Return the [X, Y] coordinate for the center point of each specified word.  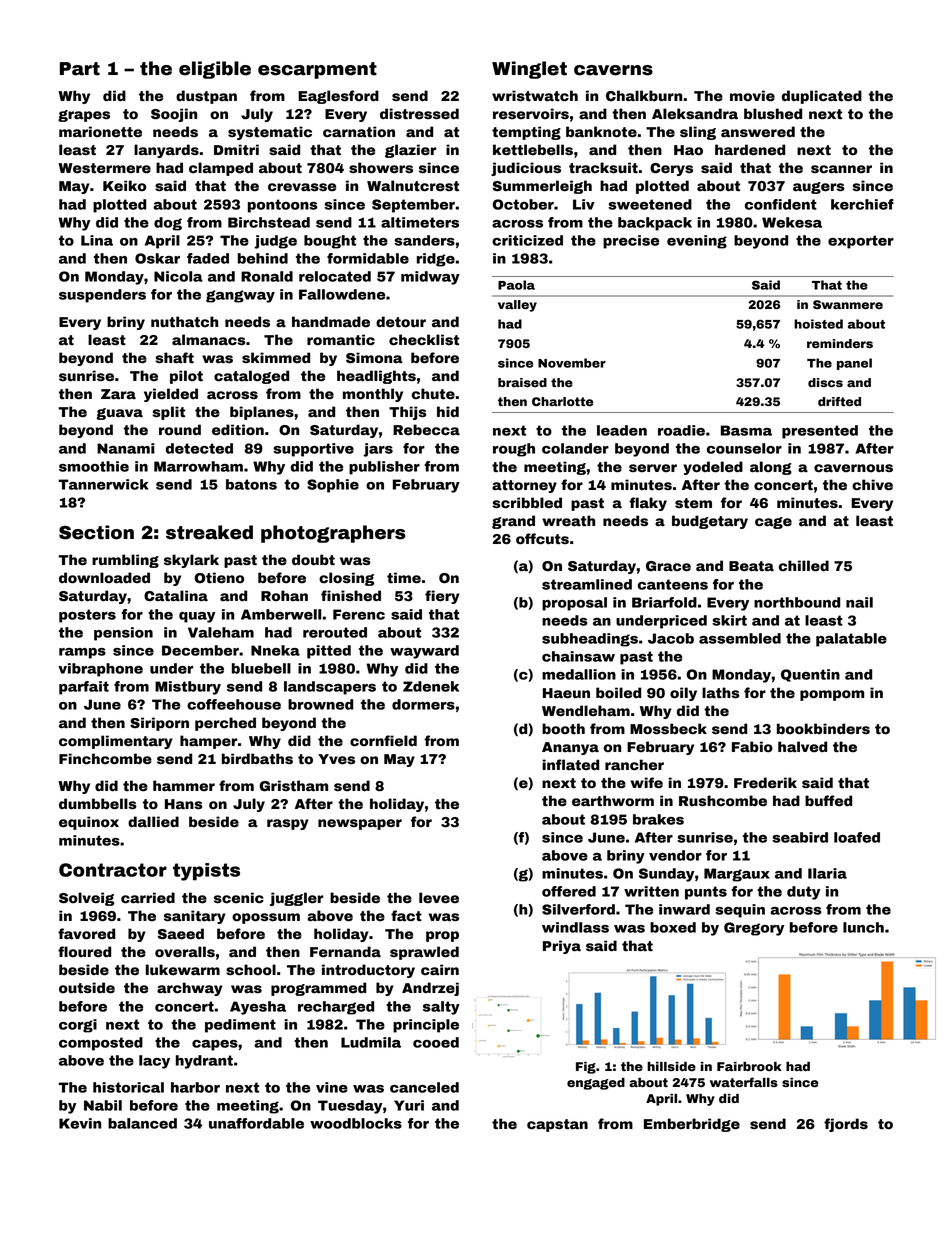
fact [406, 916]
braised [522, 382]
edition [238, 430]
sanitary [195, 917]
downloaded [104, 578]
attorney [524, 486]
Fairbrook [749, 1066]
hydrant [204, 1062]
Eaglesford [338, 97]
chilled [804, 566]
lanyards [166, 151]
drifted [839, 401]
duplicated [822, 97]
